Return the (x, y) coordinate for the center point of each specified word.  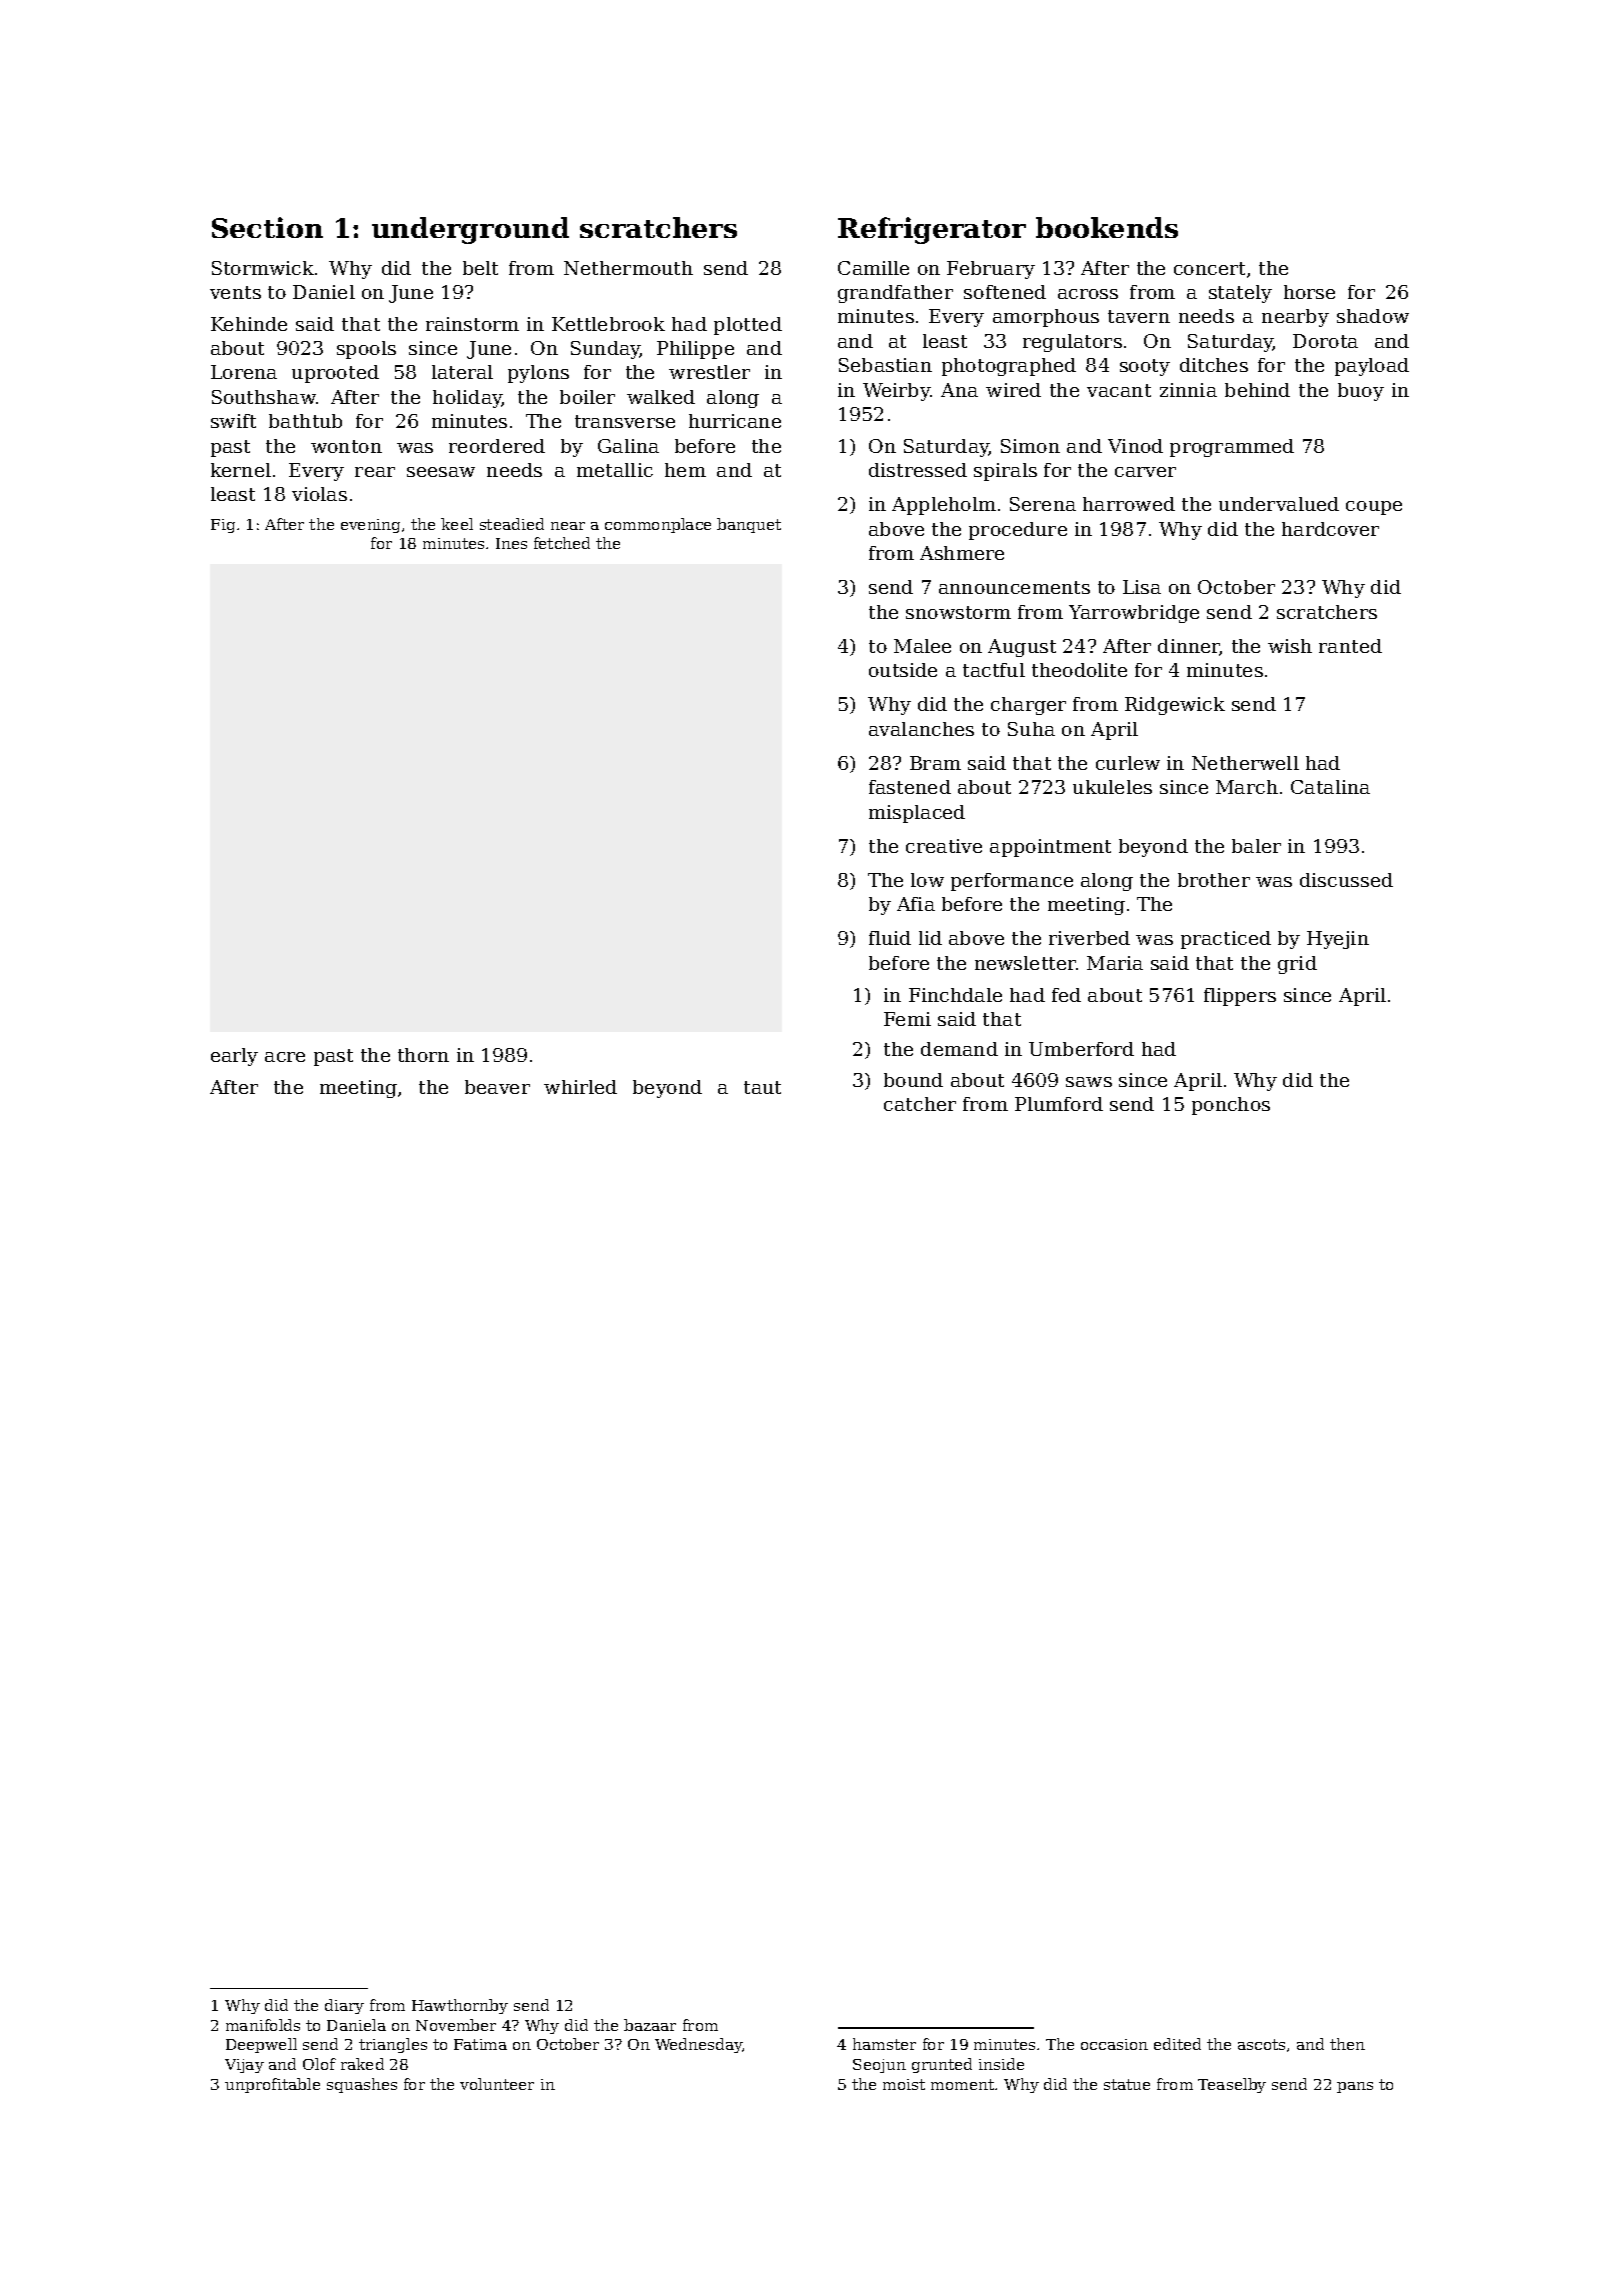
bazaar (650, 2025)
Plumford (1059, 1104)
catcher (920, 1104)
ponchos (1231, 1106)
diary (344, 2006)
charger (1028, 706)
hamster (884, 2044)
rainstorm (472, 324)
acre (285, 1057)
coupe (1374, 508)
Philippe (695, 350)
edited (1177, 2044)
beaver (497, 1087)
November (456, 2025)
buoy (1361, 392)
